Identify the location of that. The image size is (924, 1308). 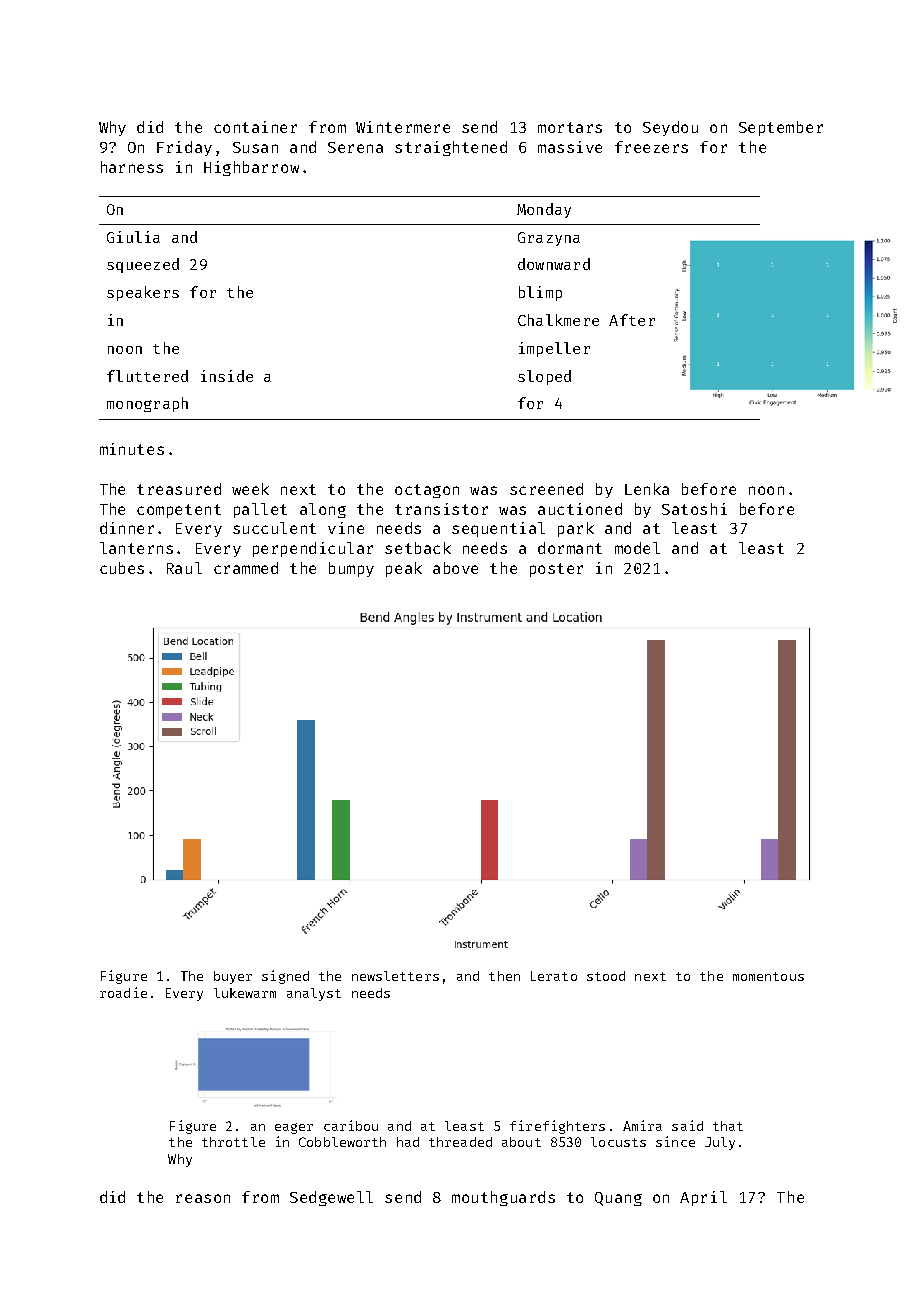
(728, 1126).
